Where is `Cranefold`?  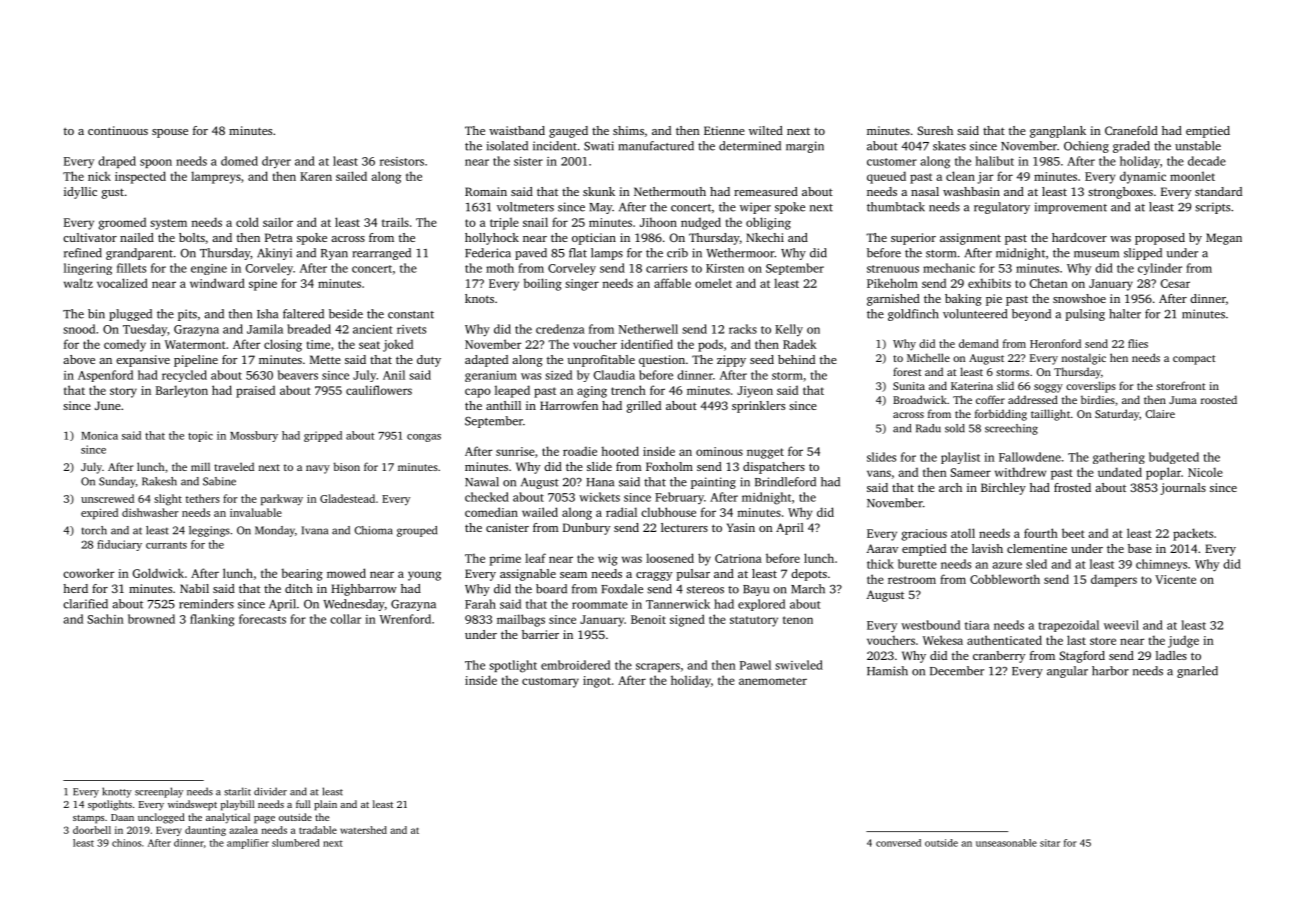
Cranefold is located at coordinates (1131, 130).
